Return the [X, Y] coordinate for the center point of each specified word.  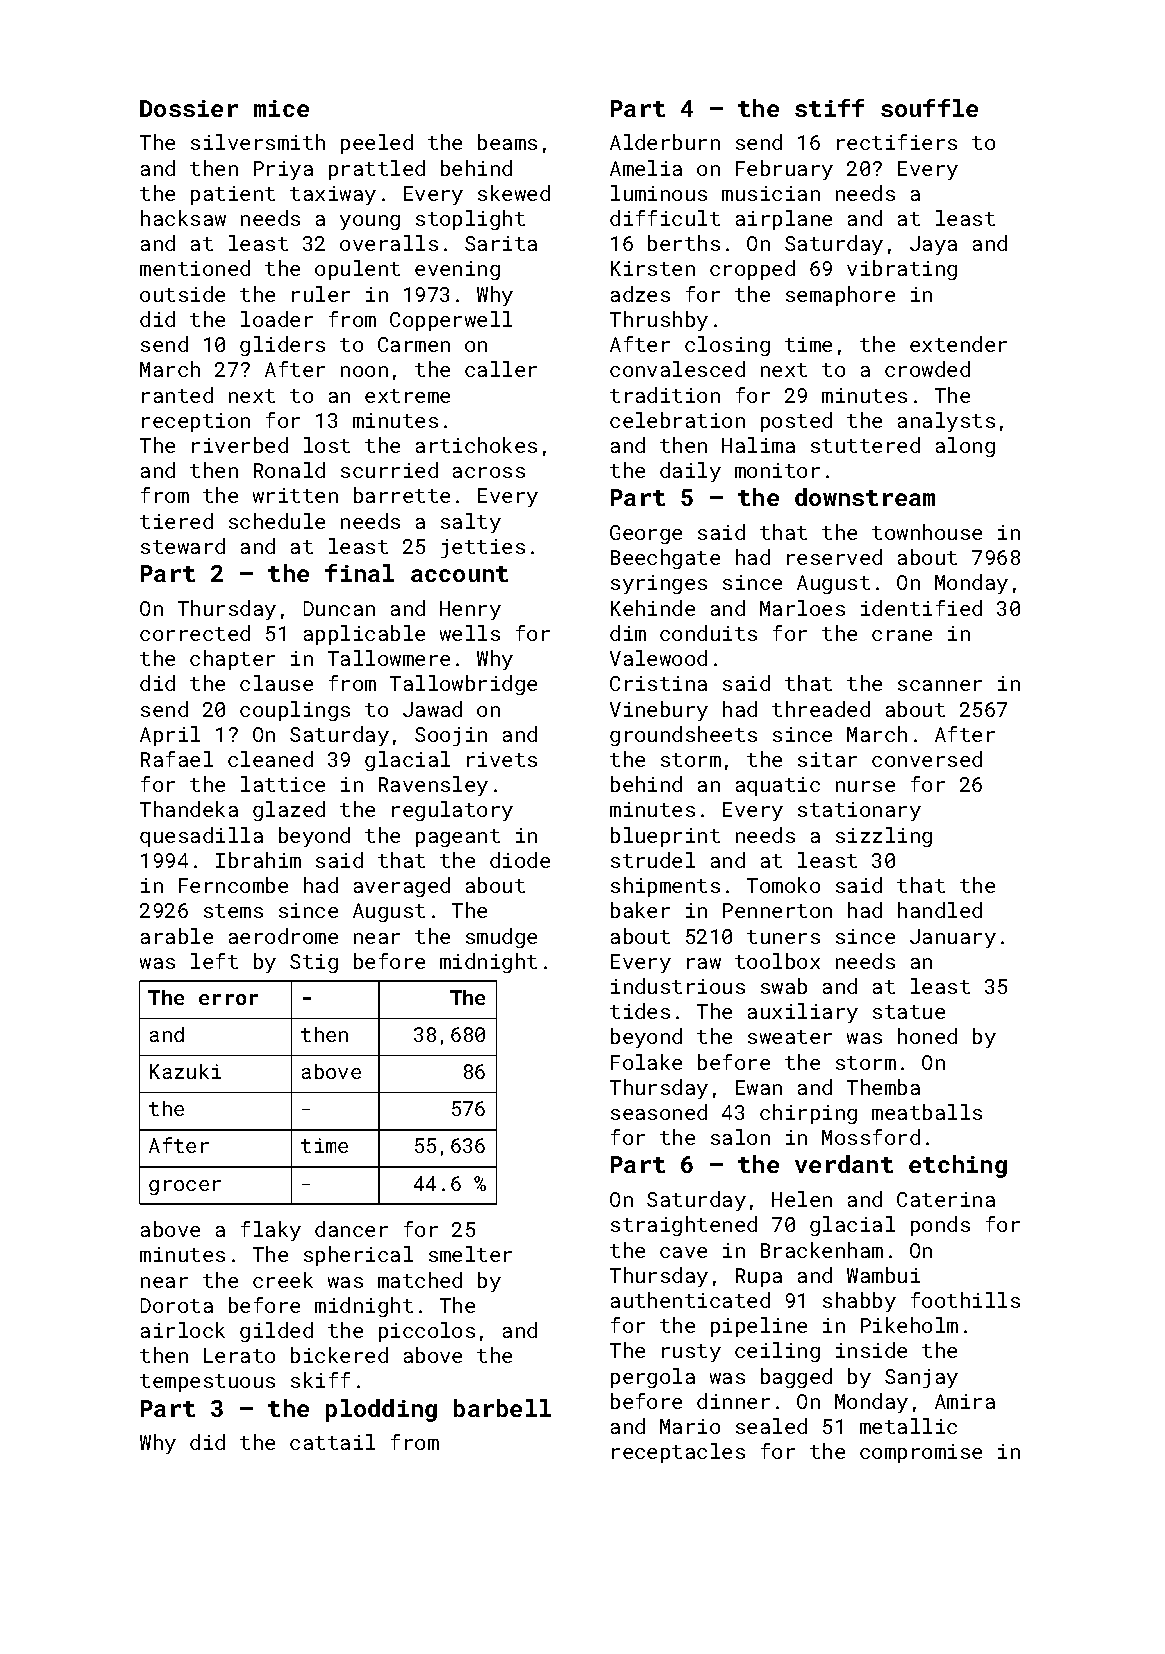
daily [690, 472]
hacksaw [183, 218]
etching [958, 1166]
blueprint [665, 837]
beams [507, 142]
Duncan [339, 608]
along [965, 447]
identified [921, 608]
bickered [339, 1355]
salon [740, 1137]
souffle [929, 108]
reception [196, 422]
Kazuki [185, 1071]
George [646, 534]
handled [940, 910]
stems [233, 911]
